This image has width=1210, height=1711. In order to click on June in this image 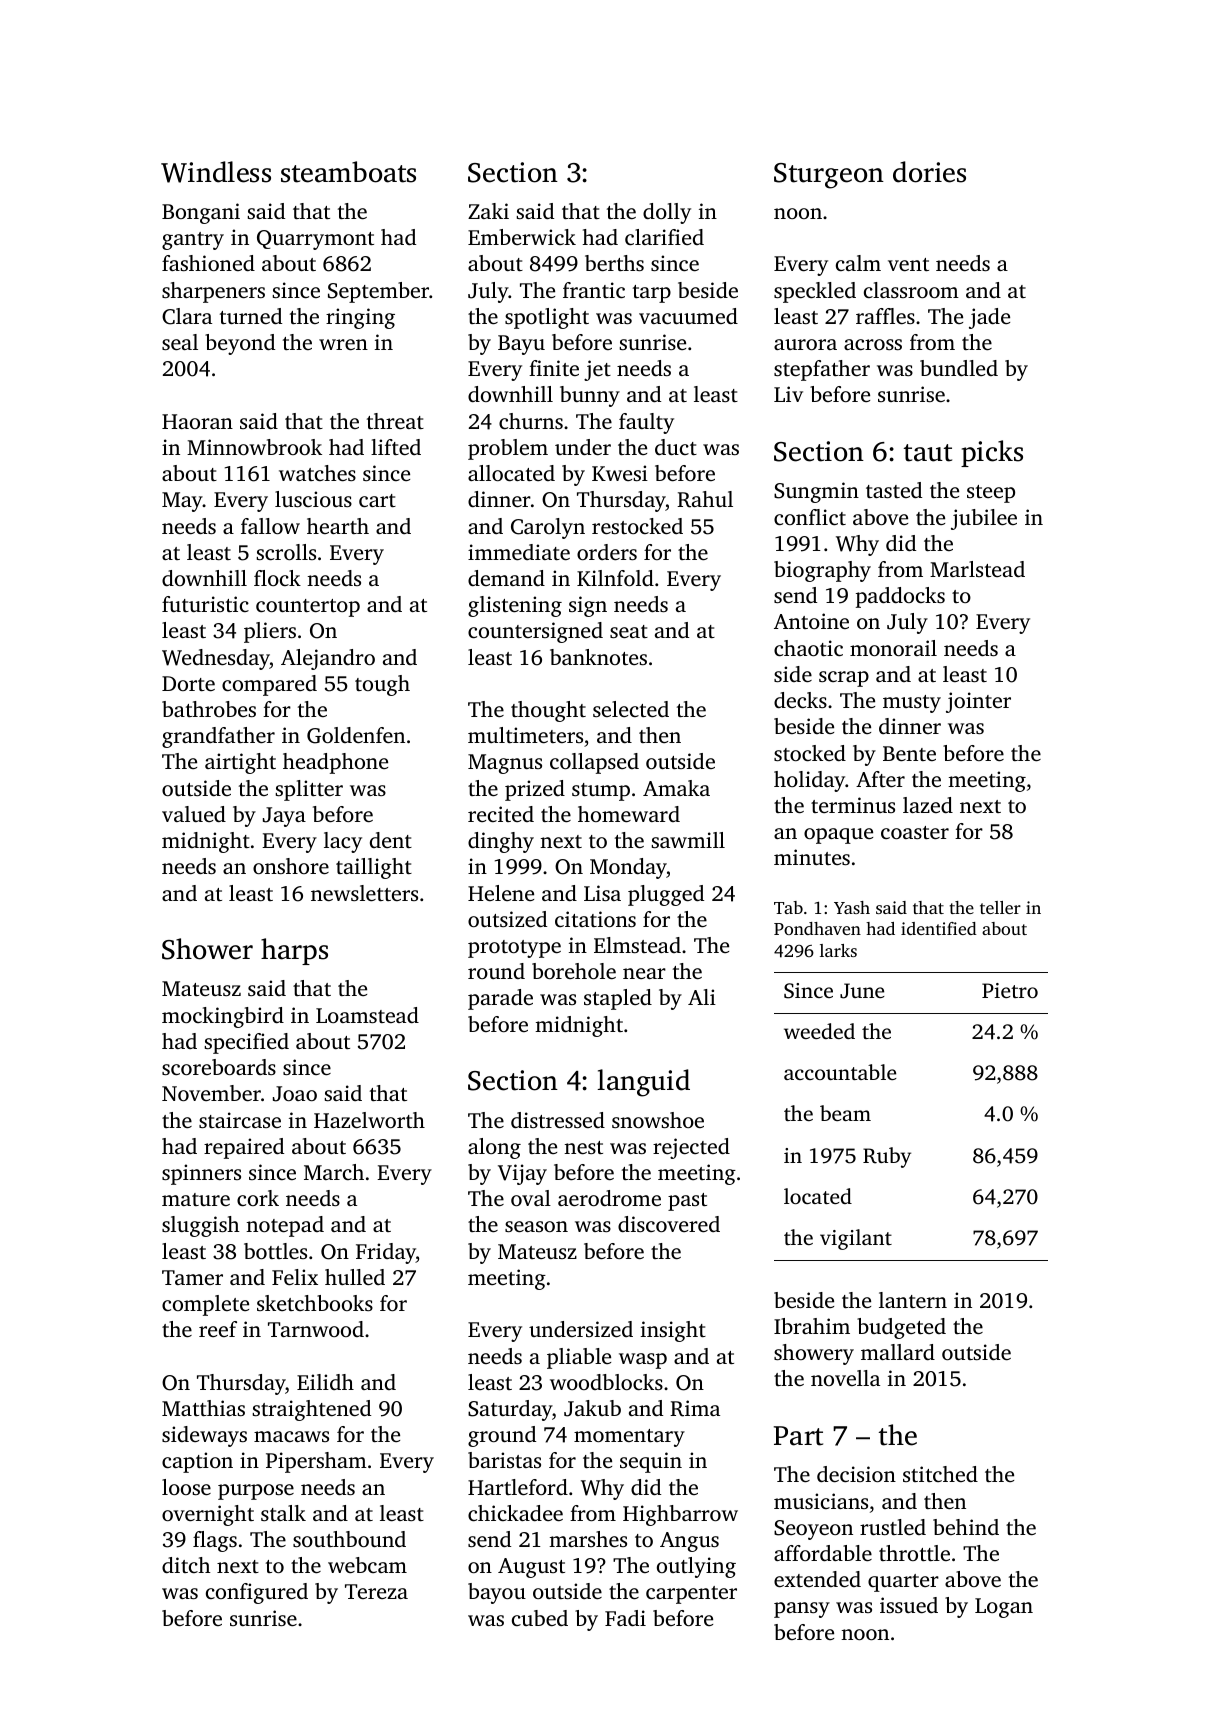, I will do `click(862, 991)`.
